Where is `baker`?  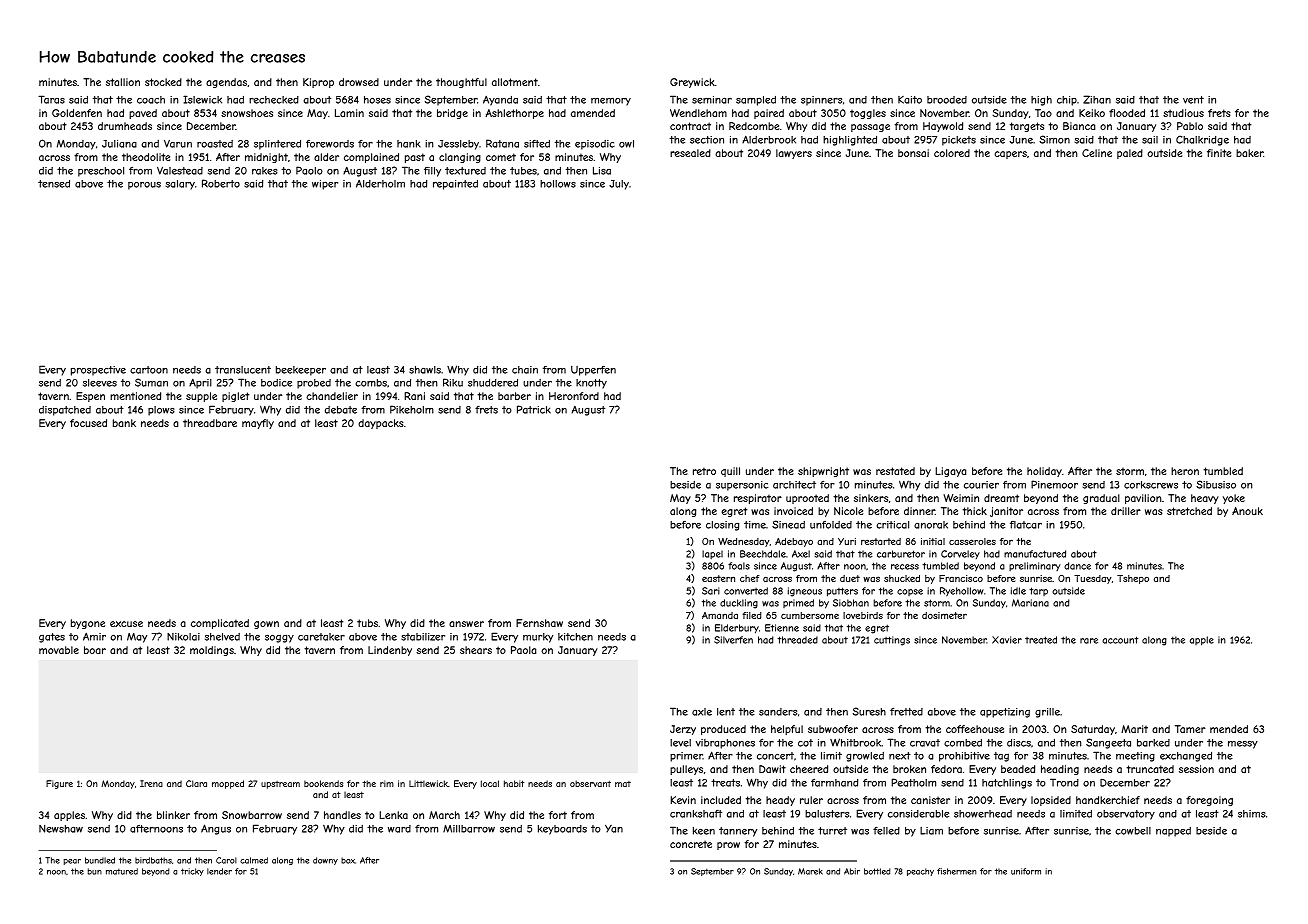
baker is located at coordinates (1249, 153).
